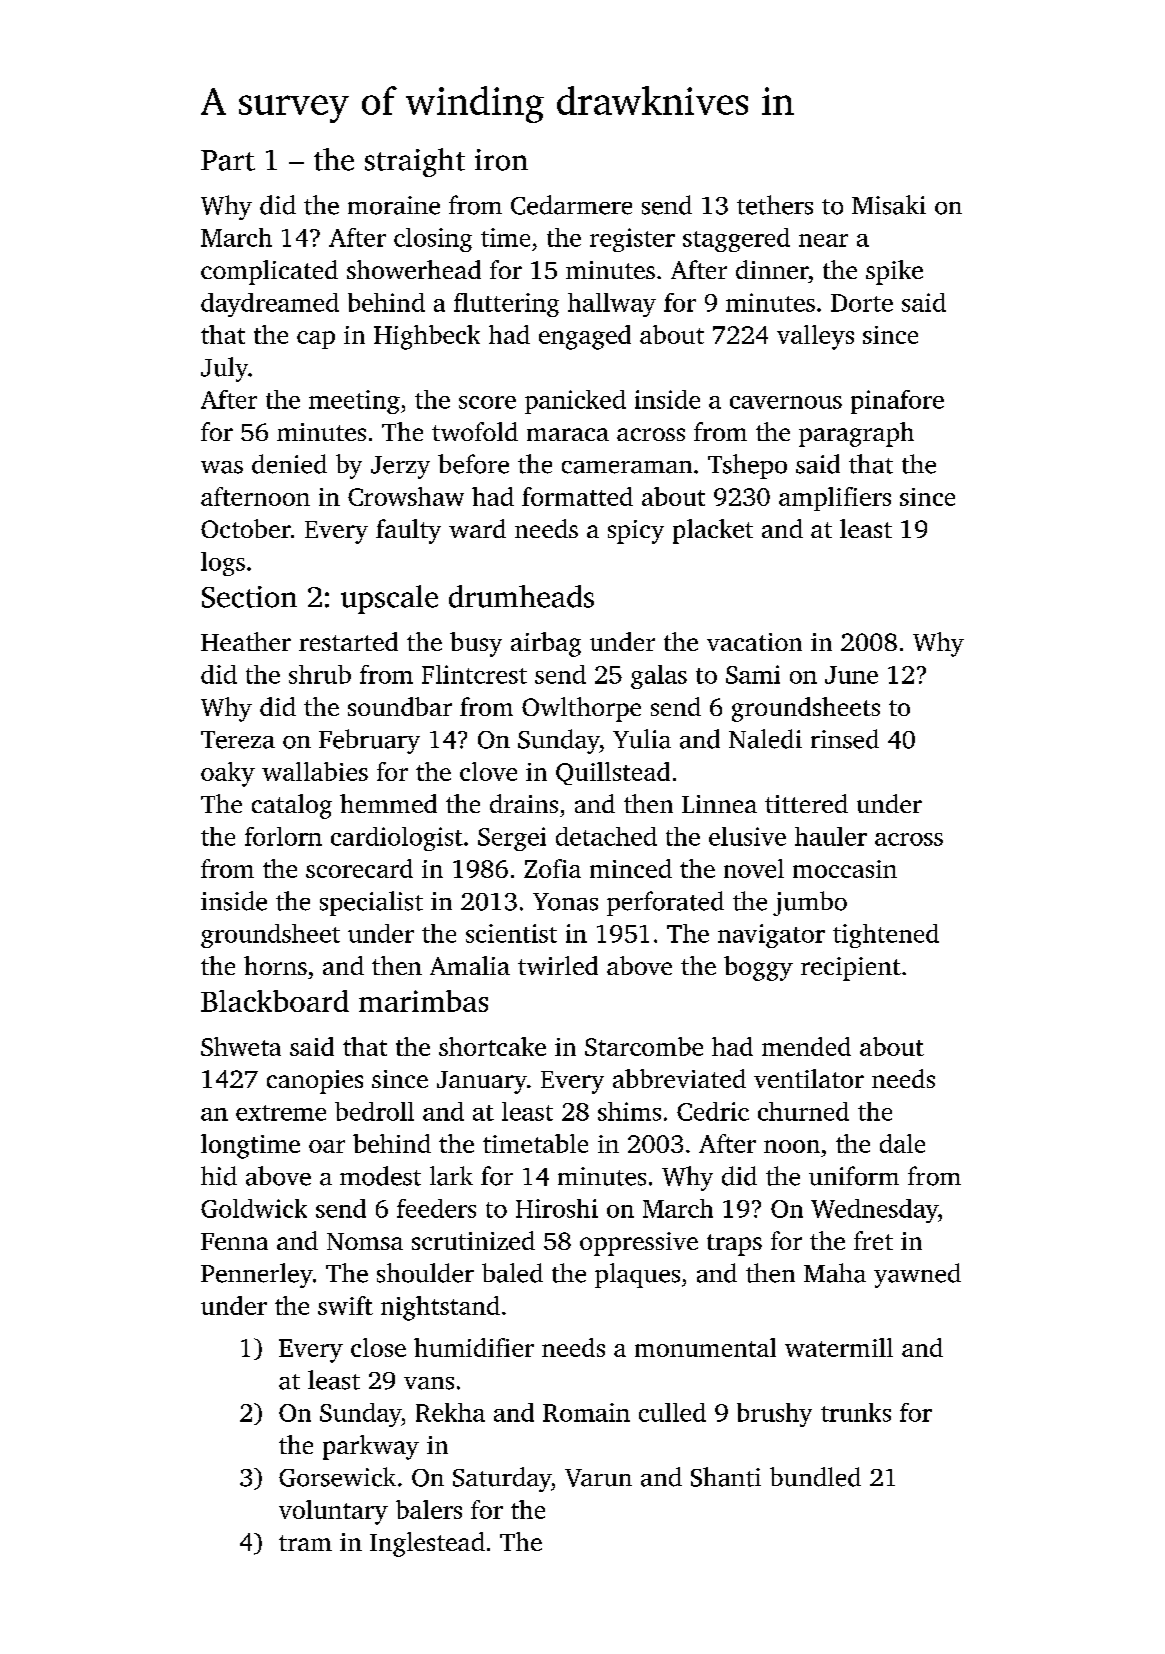 The height and width of the screenshot is (1654, 1165). I want to click on upscale, so click(389, 599).
